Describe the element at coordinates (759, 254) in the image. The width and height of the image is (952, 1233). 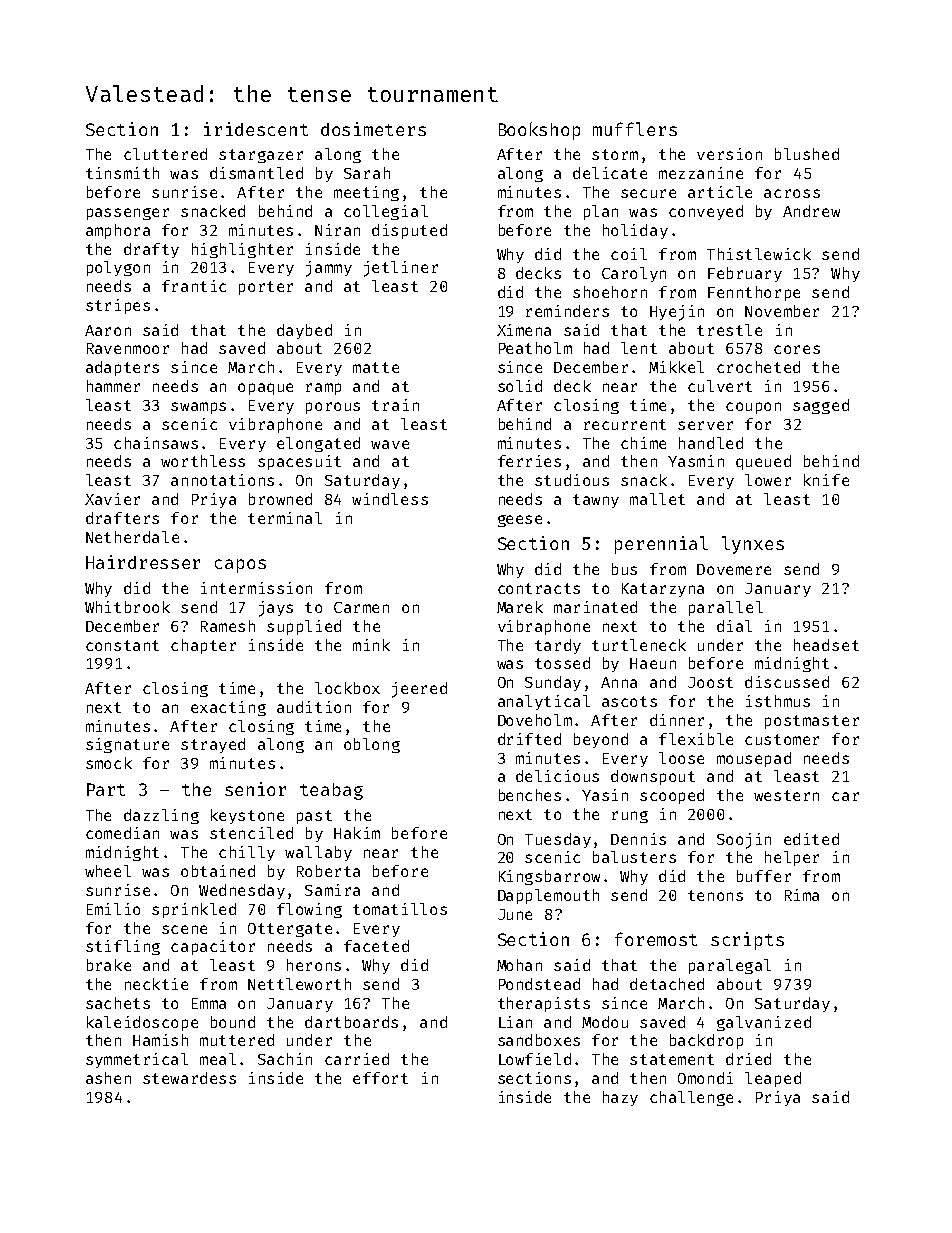
I see `Thistlewick` at that location.
